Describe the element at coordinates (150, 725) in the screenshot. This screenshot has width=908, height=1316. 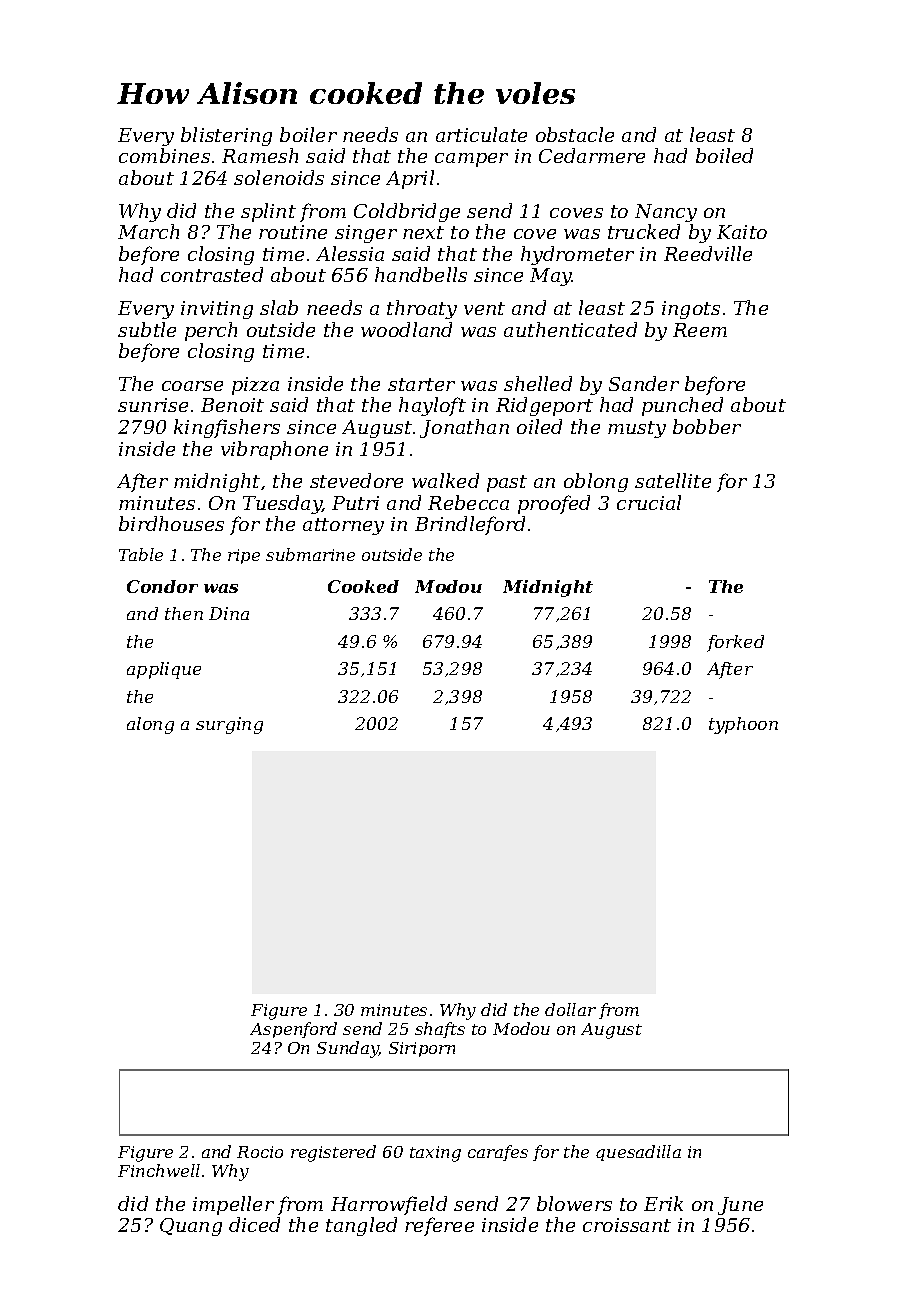
I see `along` at that location.
